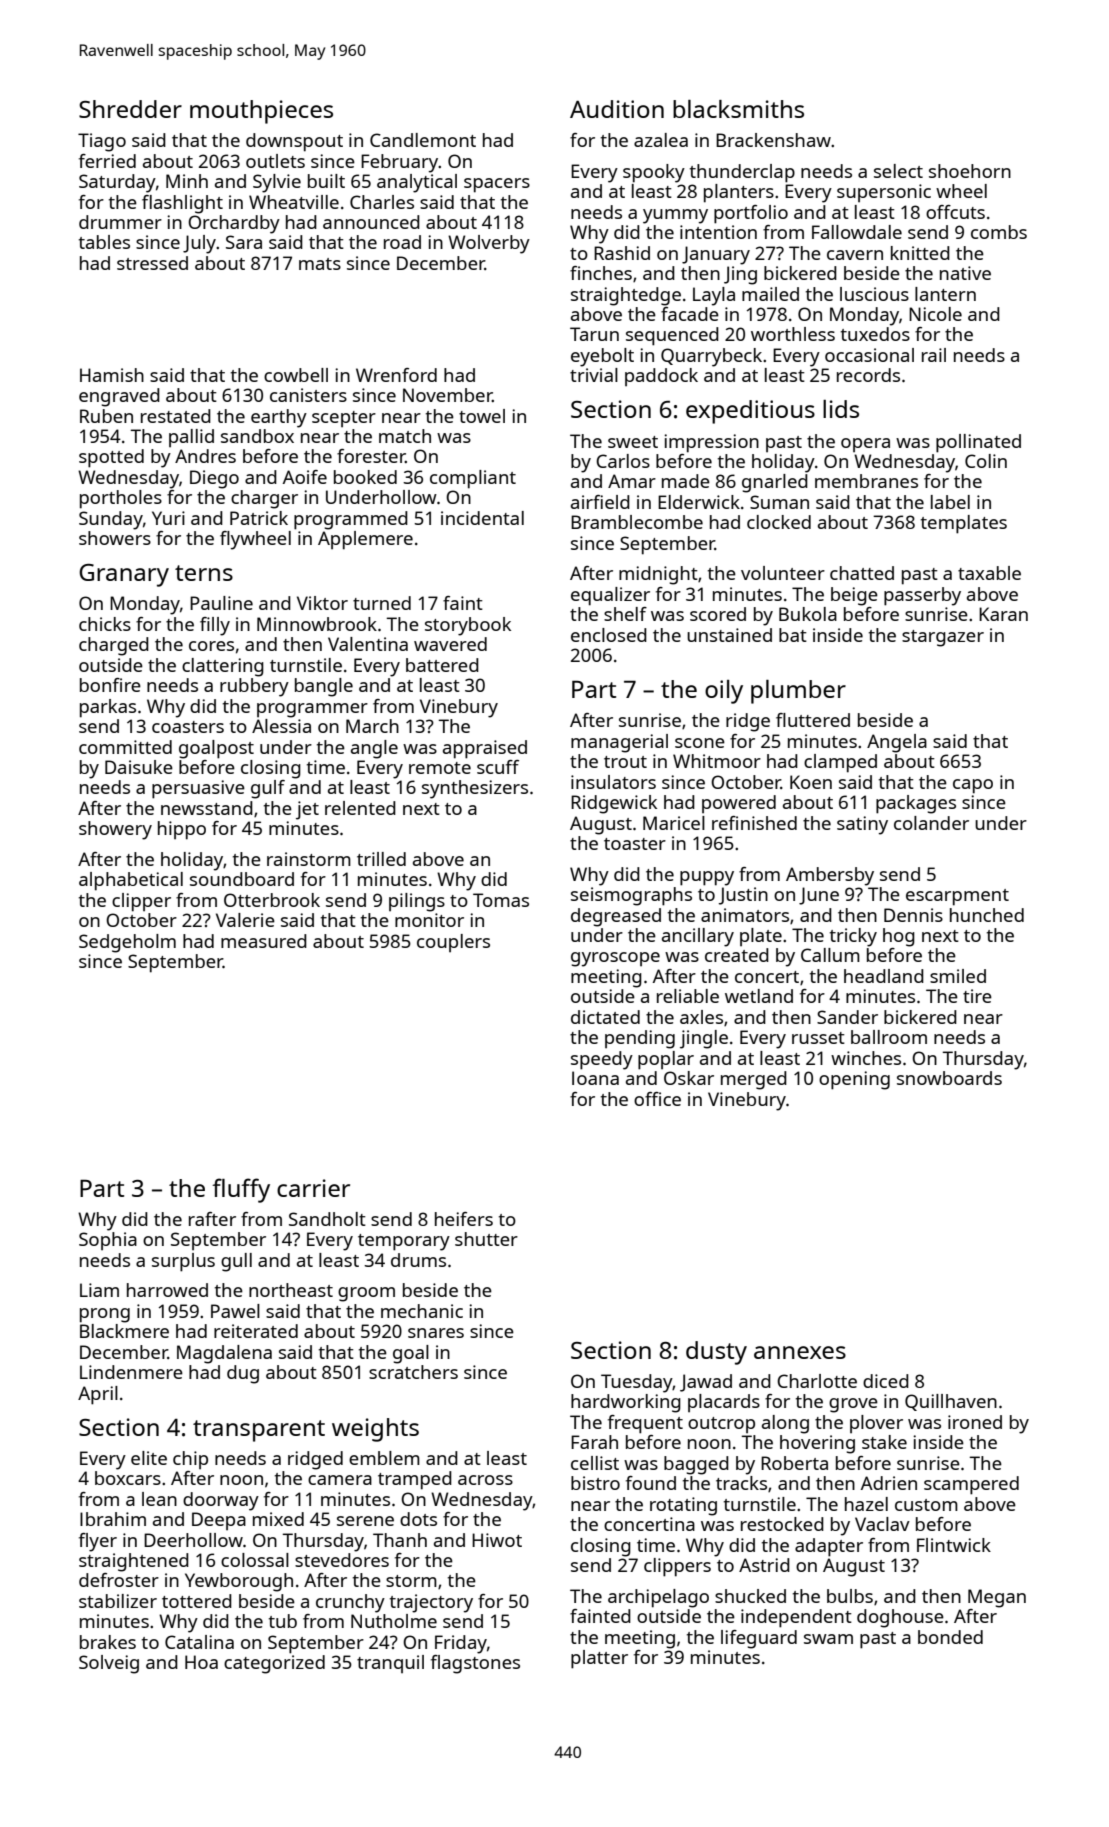 The image size is (1109, 1827). Describe the element at coordinates (973, 786) in the page. I see `capo` at that location.
